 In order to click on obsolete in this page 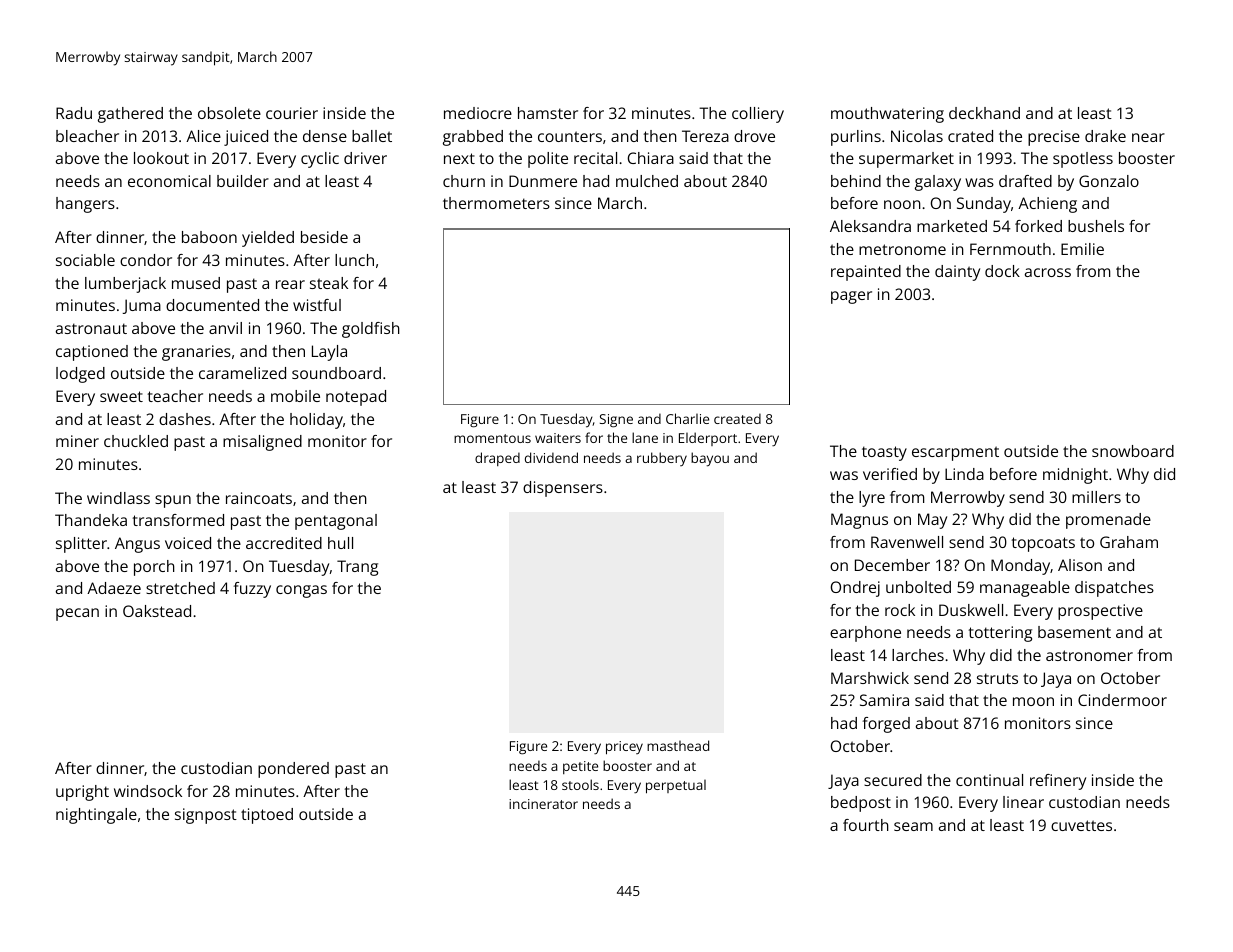, I will do `click(229, 113)`.
